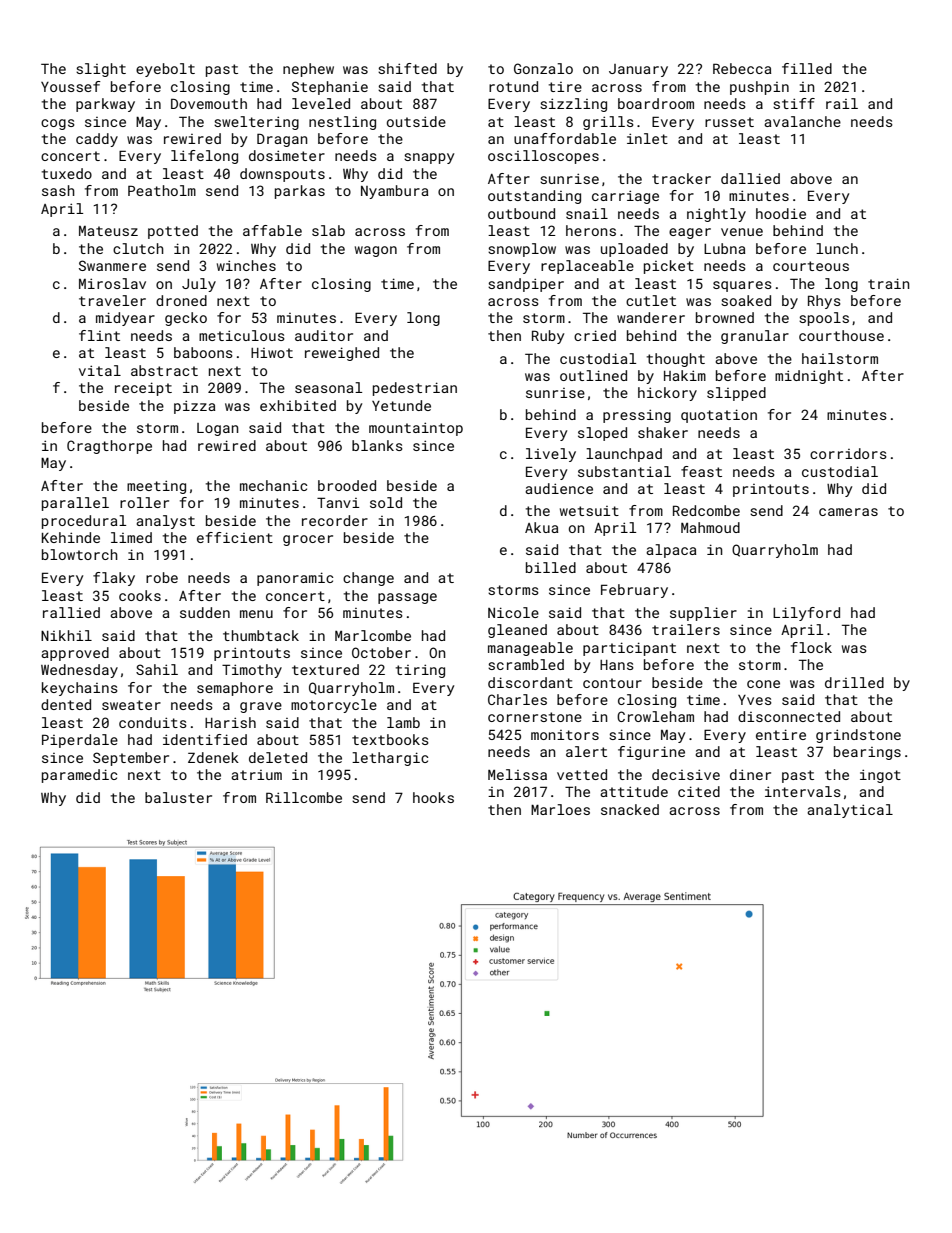 The height and width of the document is (1233, 952). Describe the element at coordinates (390, 759) in the document. I see `lethargic` at that location.
